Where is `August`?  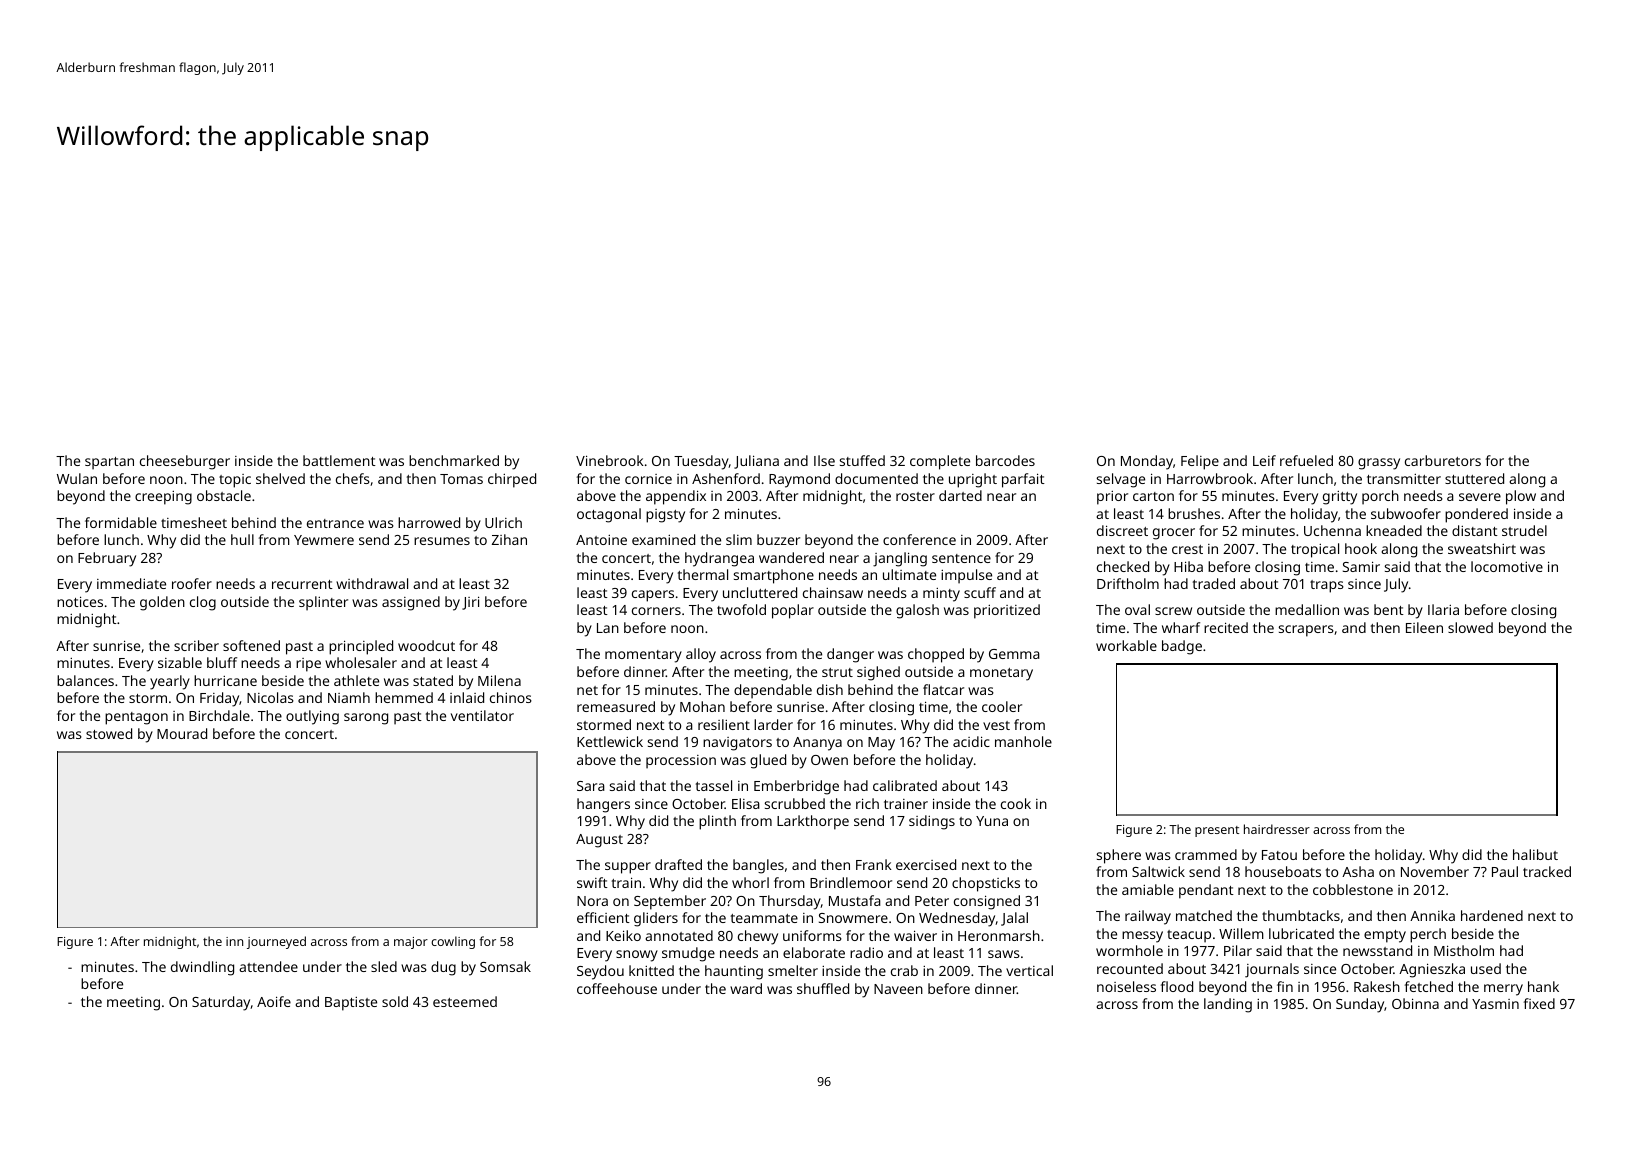 August is located at coordinates (599, 841).
